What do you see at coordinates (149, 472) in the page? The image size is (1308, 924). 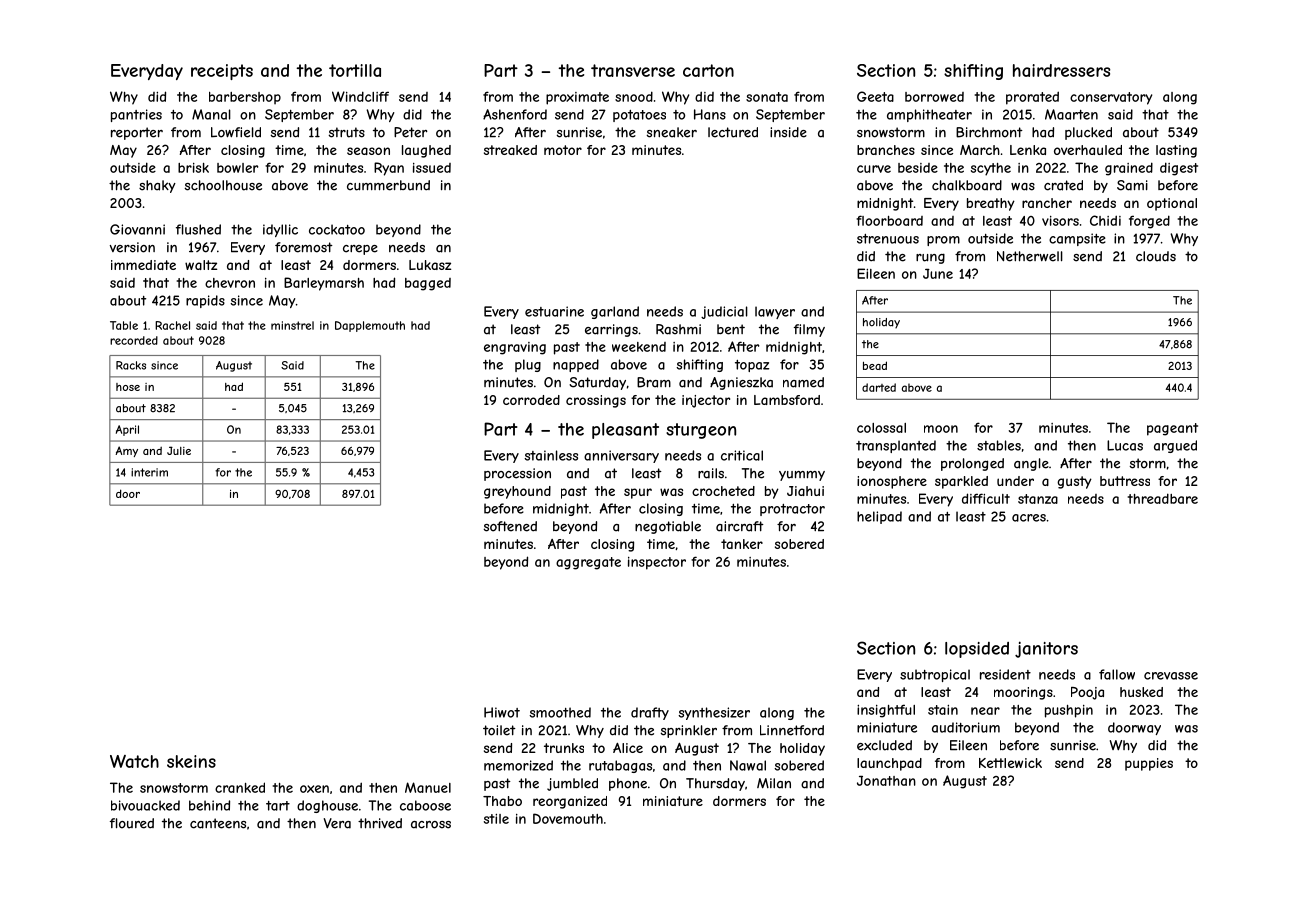 I see `interim` at bounding box center [149, 472].
